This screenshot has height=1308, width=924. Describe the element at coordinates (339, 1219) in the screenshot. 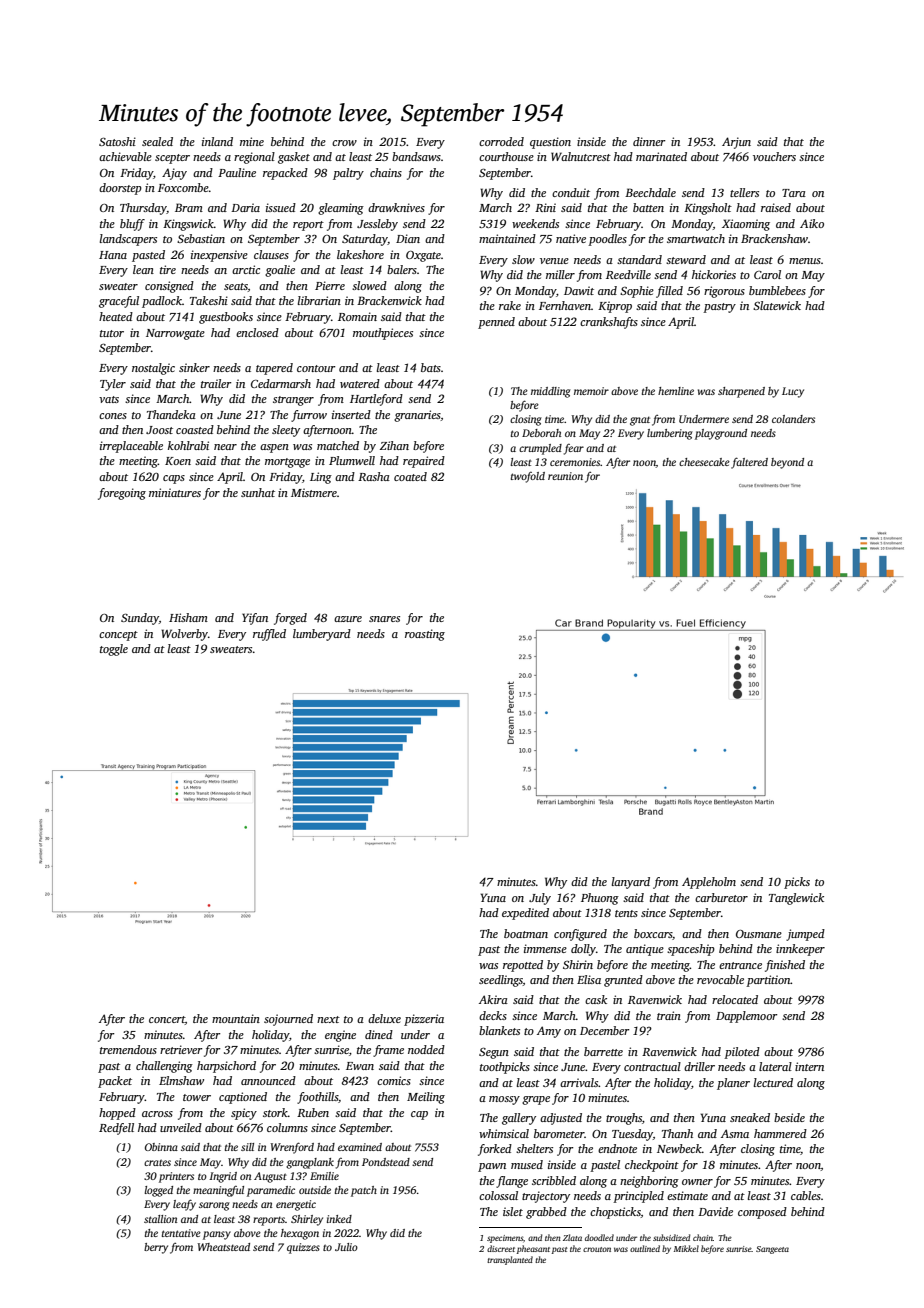

I see `inked` at that location.
